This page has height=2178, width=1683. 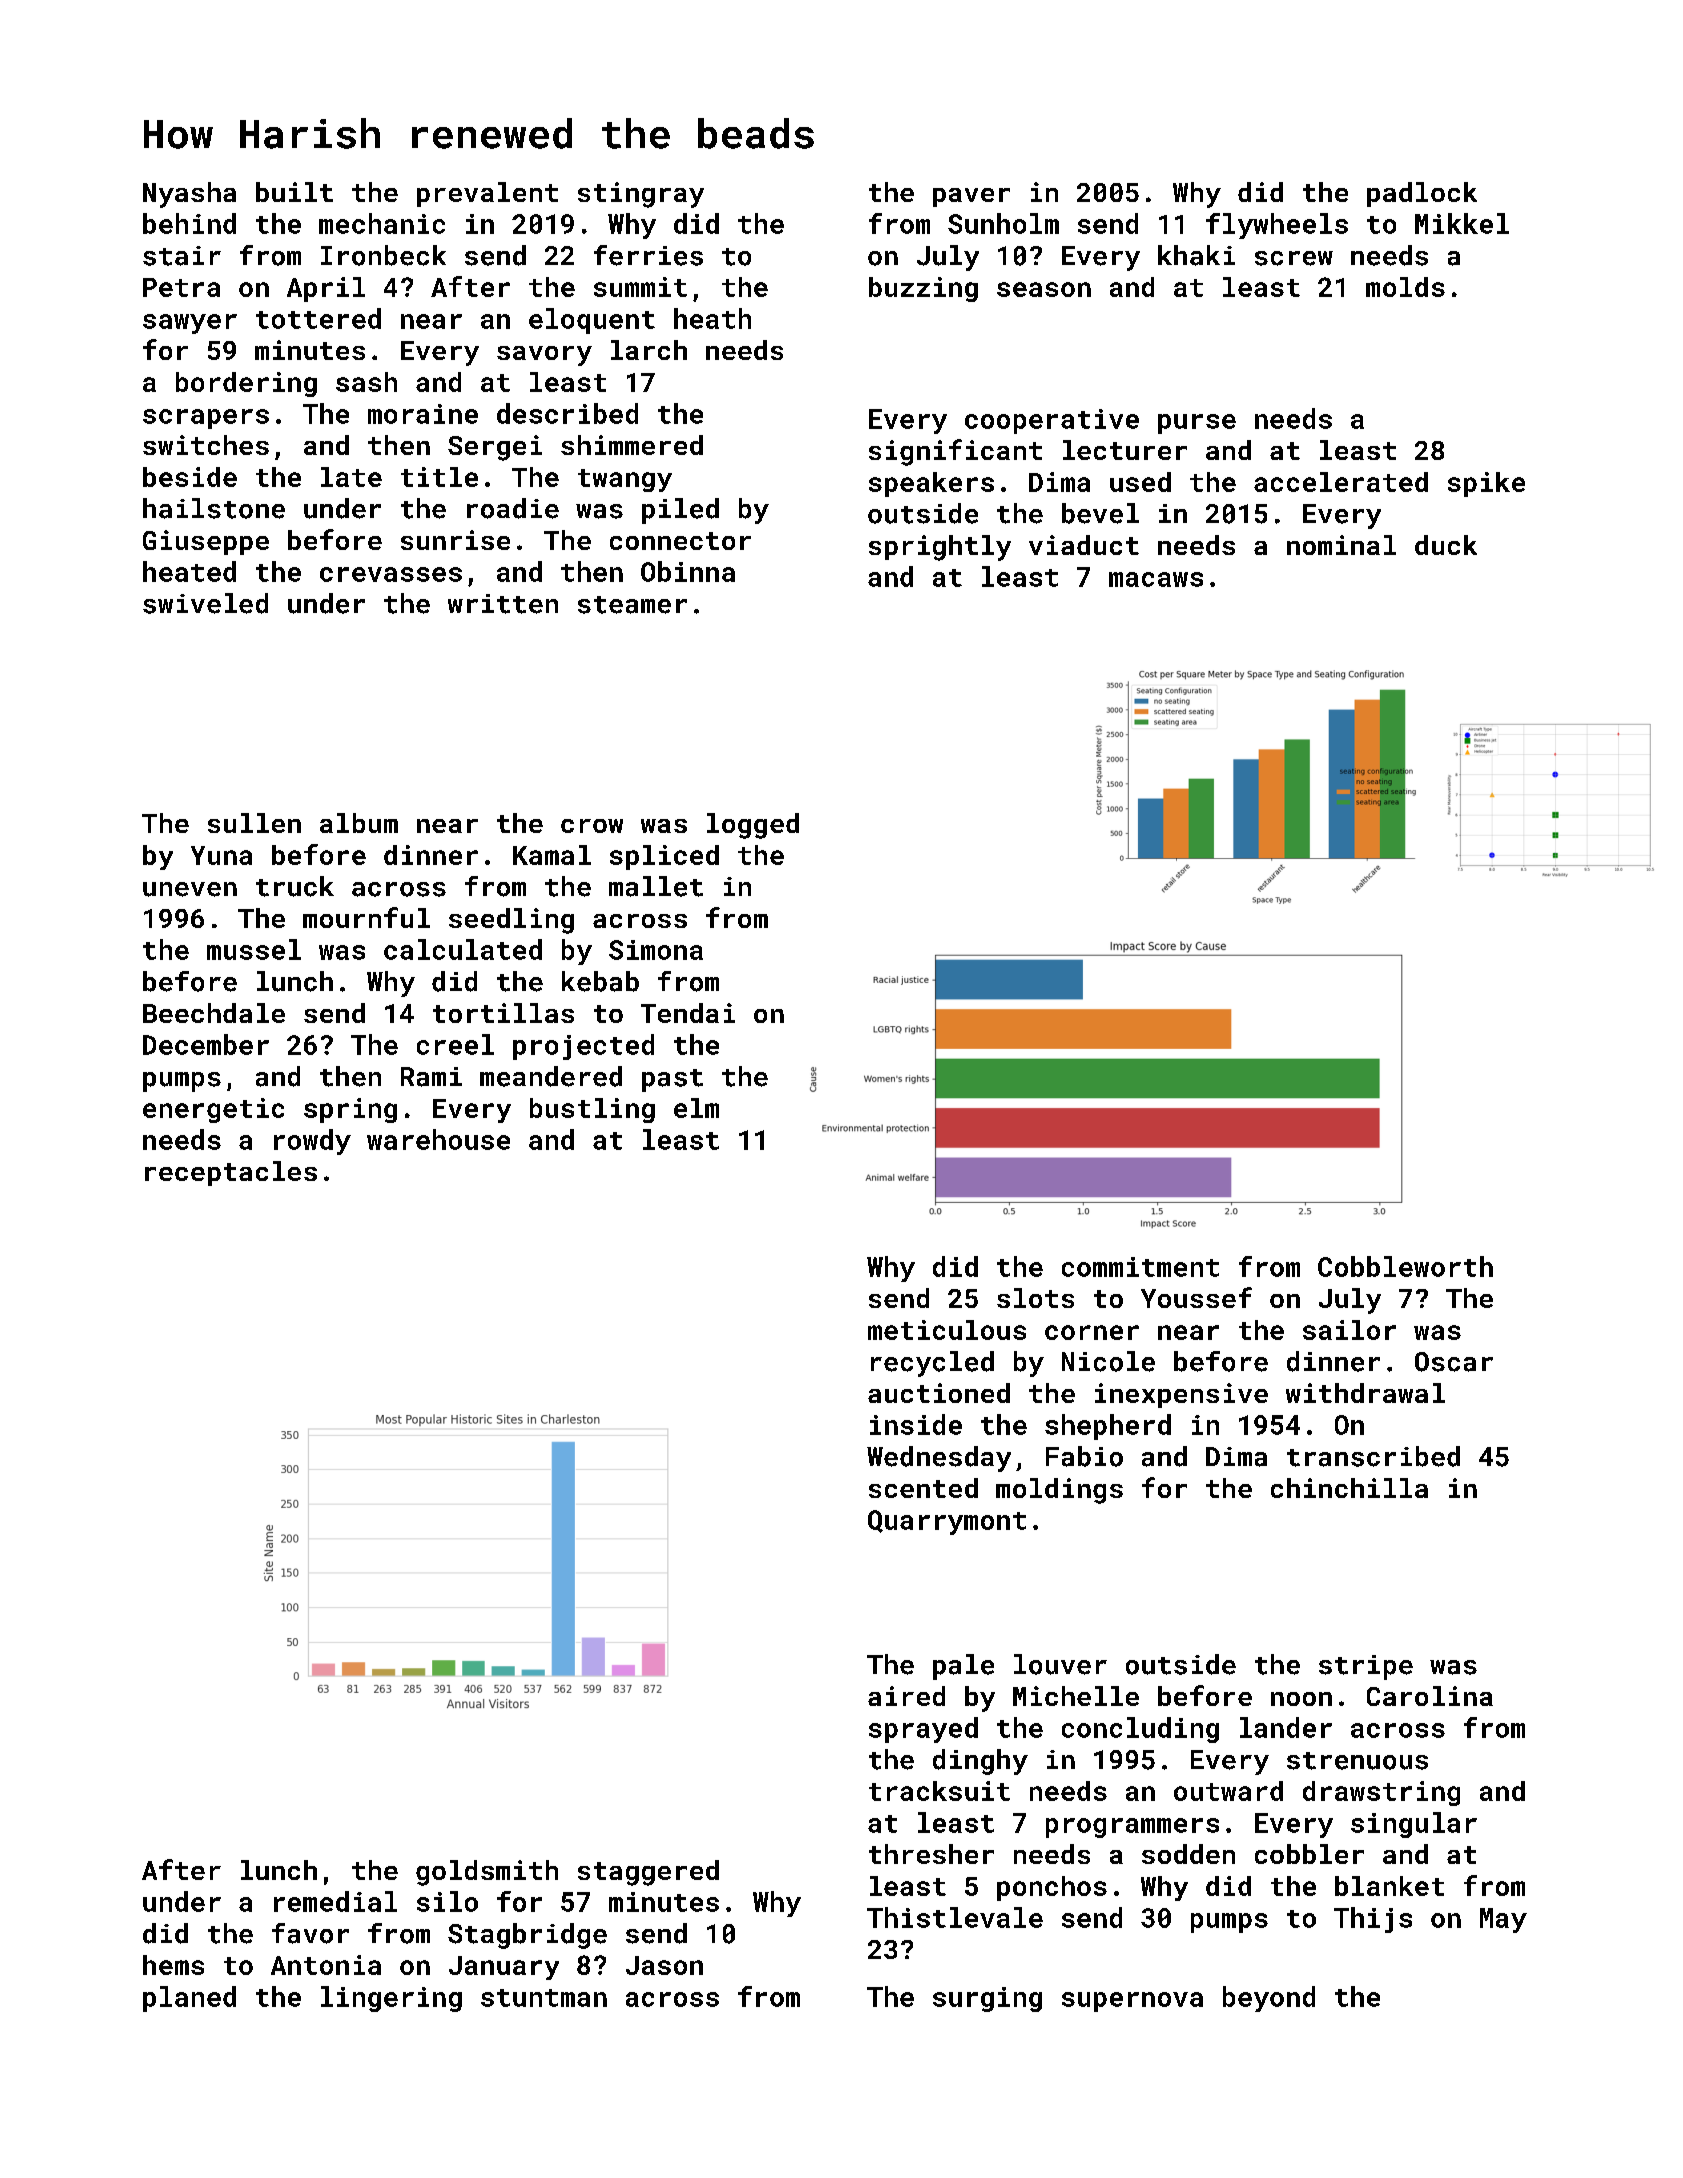 I want to click on commitment, so click(x=1140, y=1267).
